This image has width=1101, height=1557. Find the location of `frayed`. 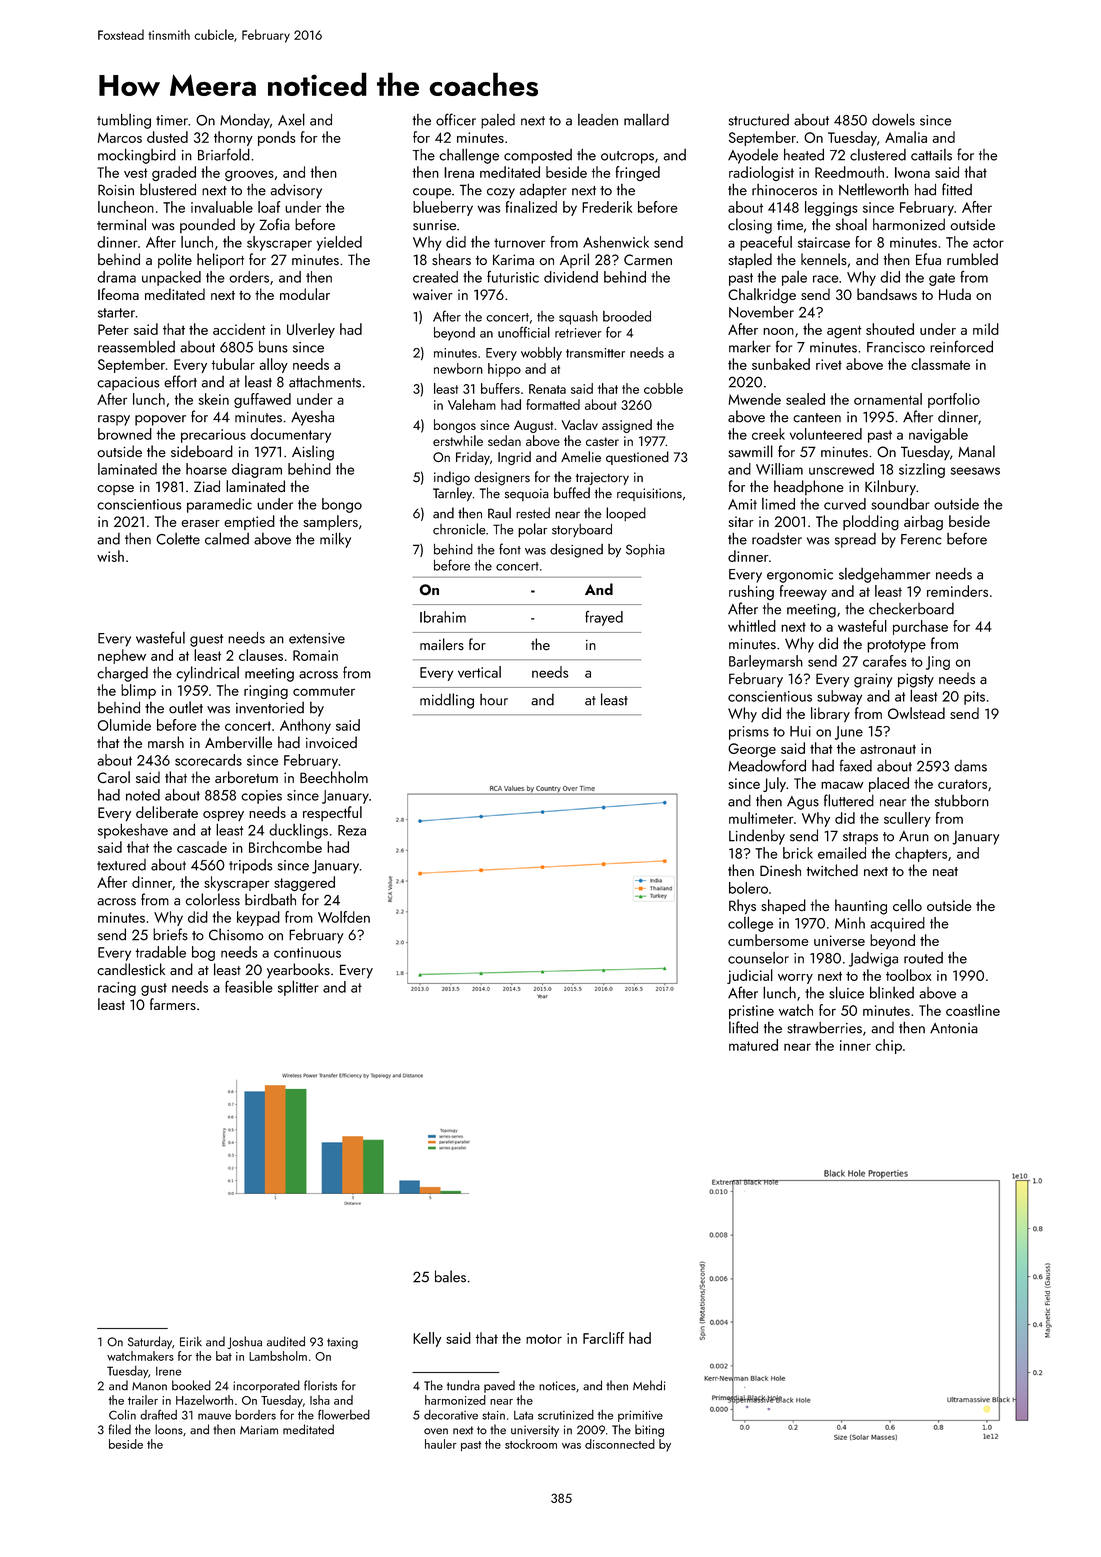

frayed is located at coordinates (604, 618).
